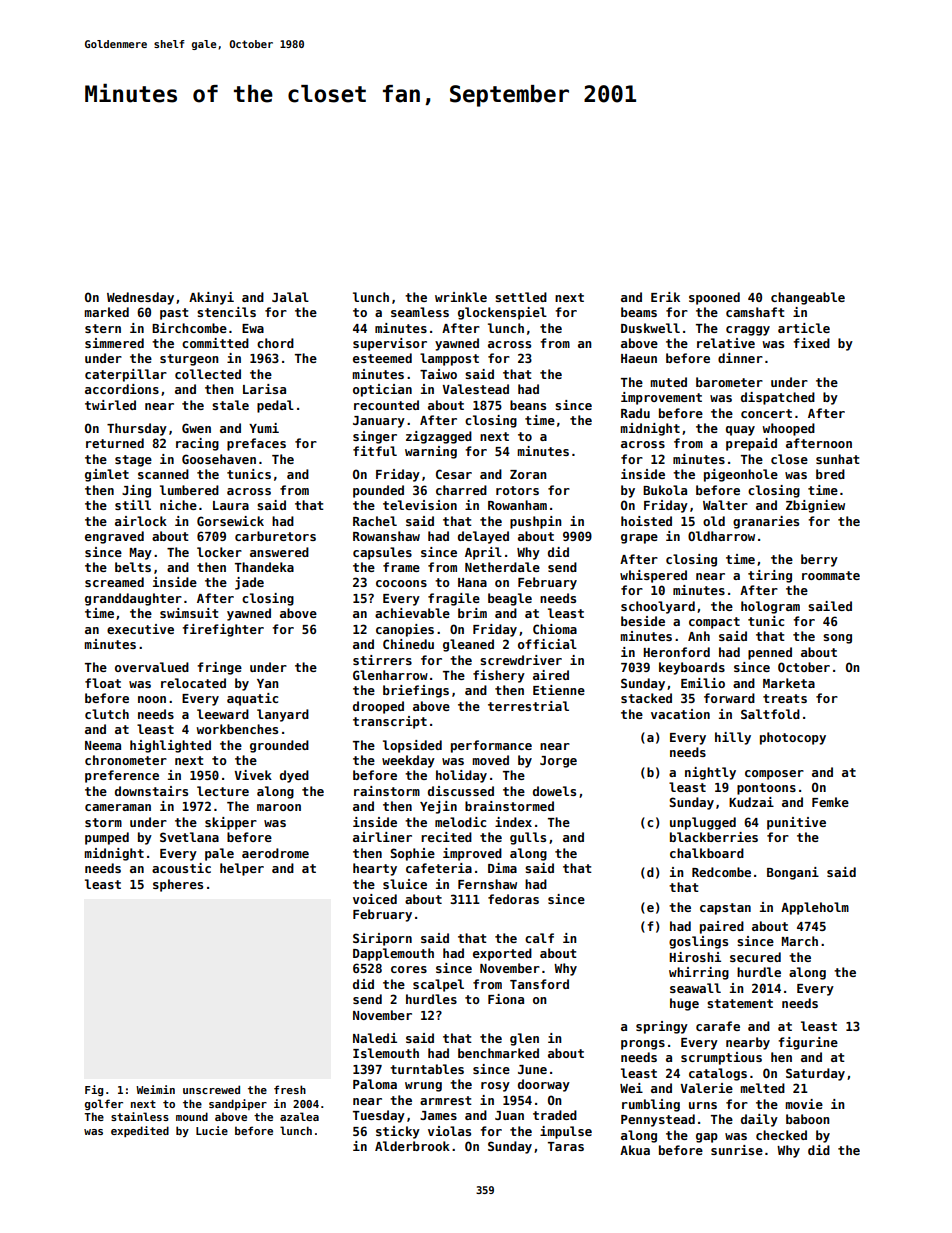  I want to click on photocopy, so click(793, 738).
